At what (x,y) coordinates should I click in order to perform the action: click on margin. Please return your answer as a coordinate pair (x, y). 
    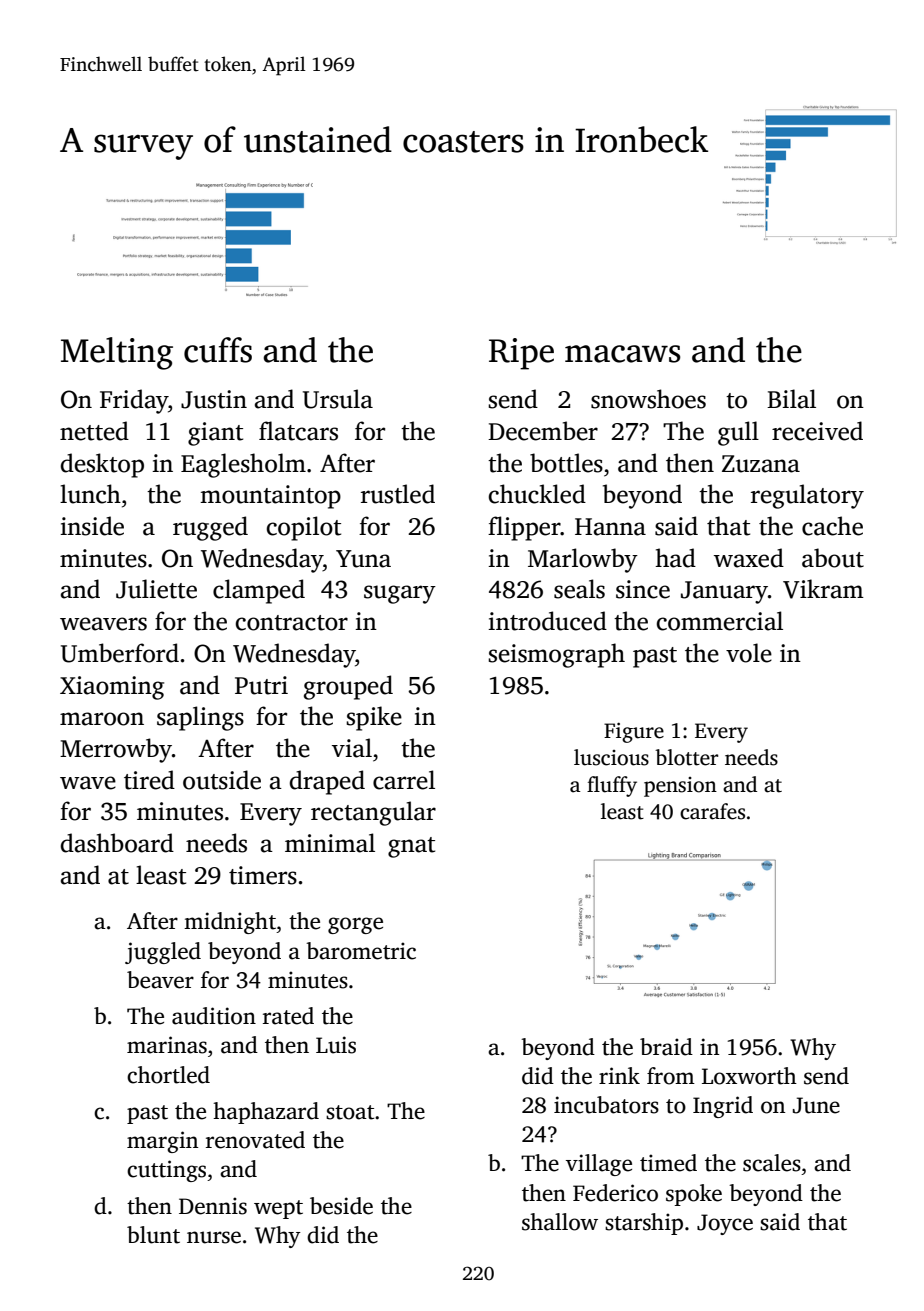
    Looking at the image, I should click on (162, 1142).
